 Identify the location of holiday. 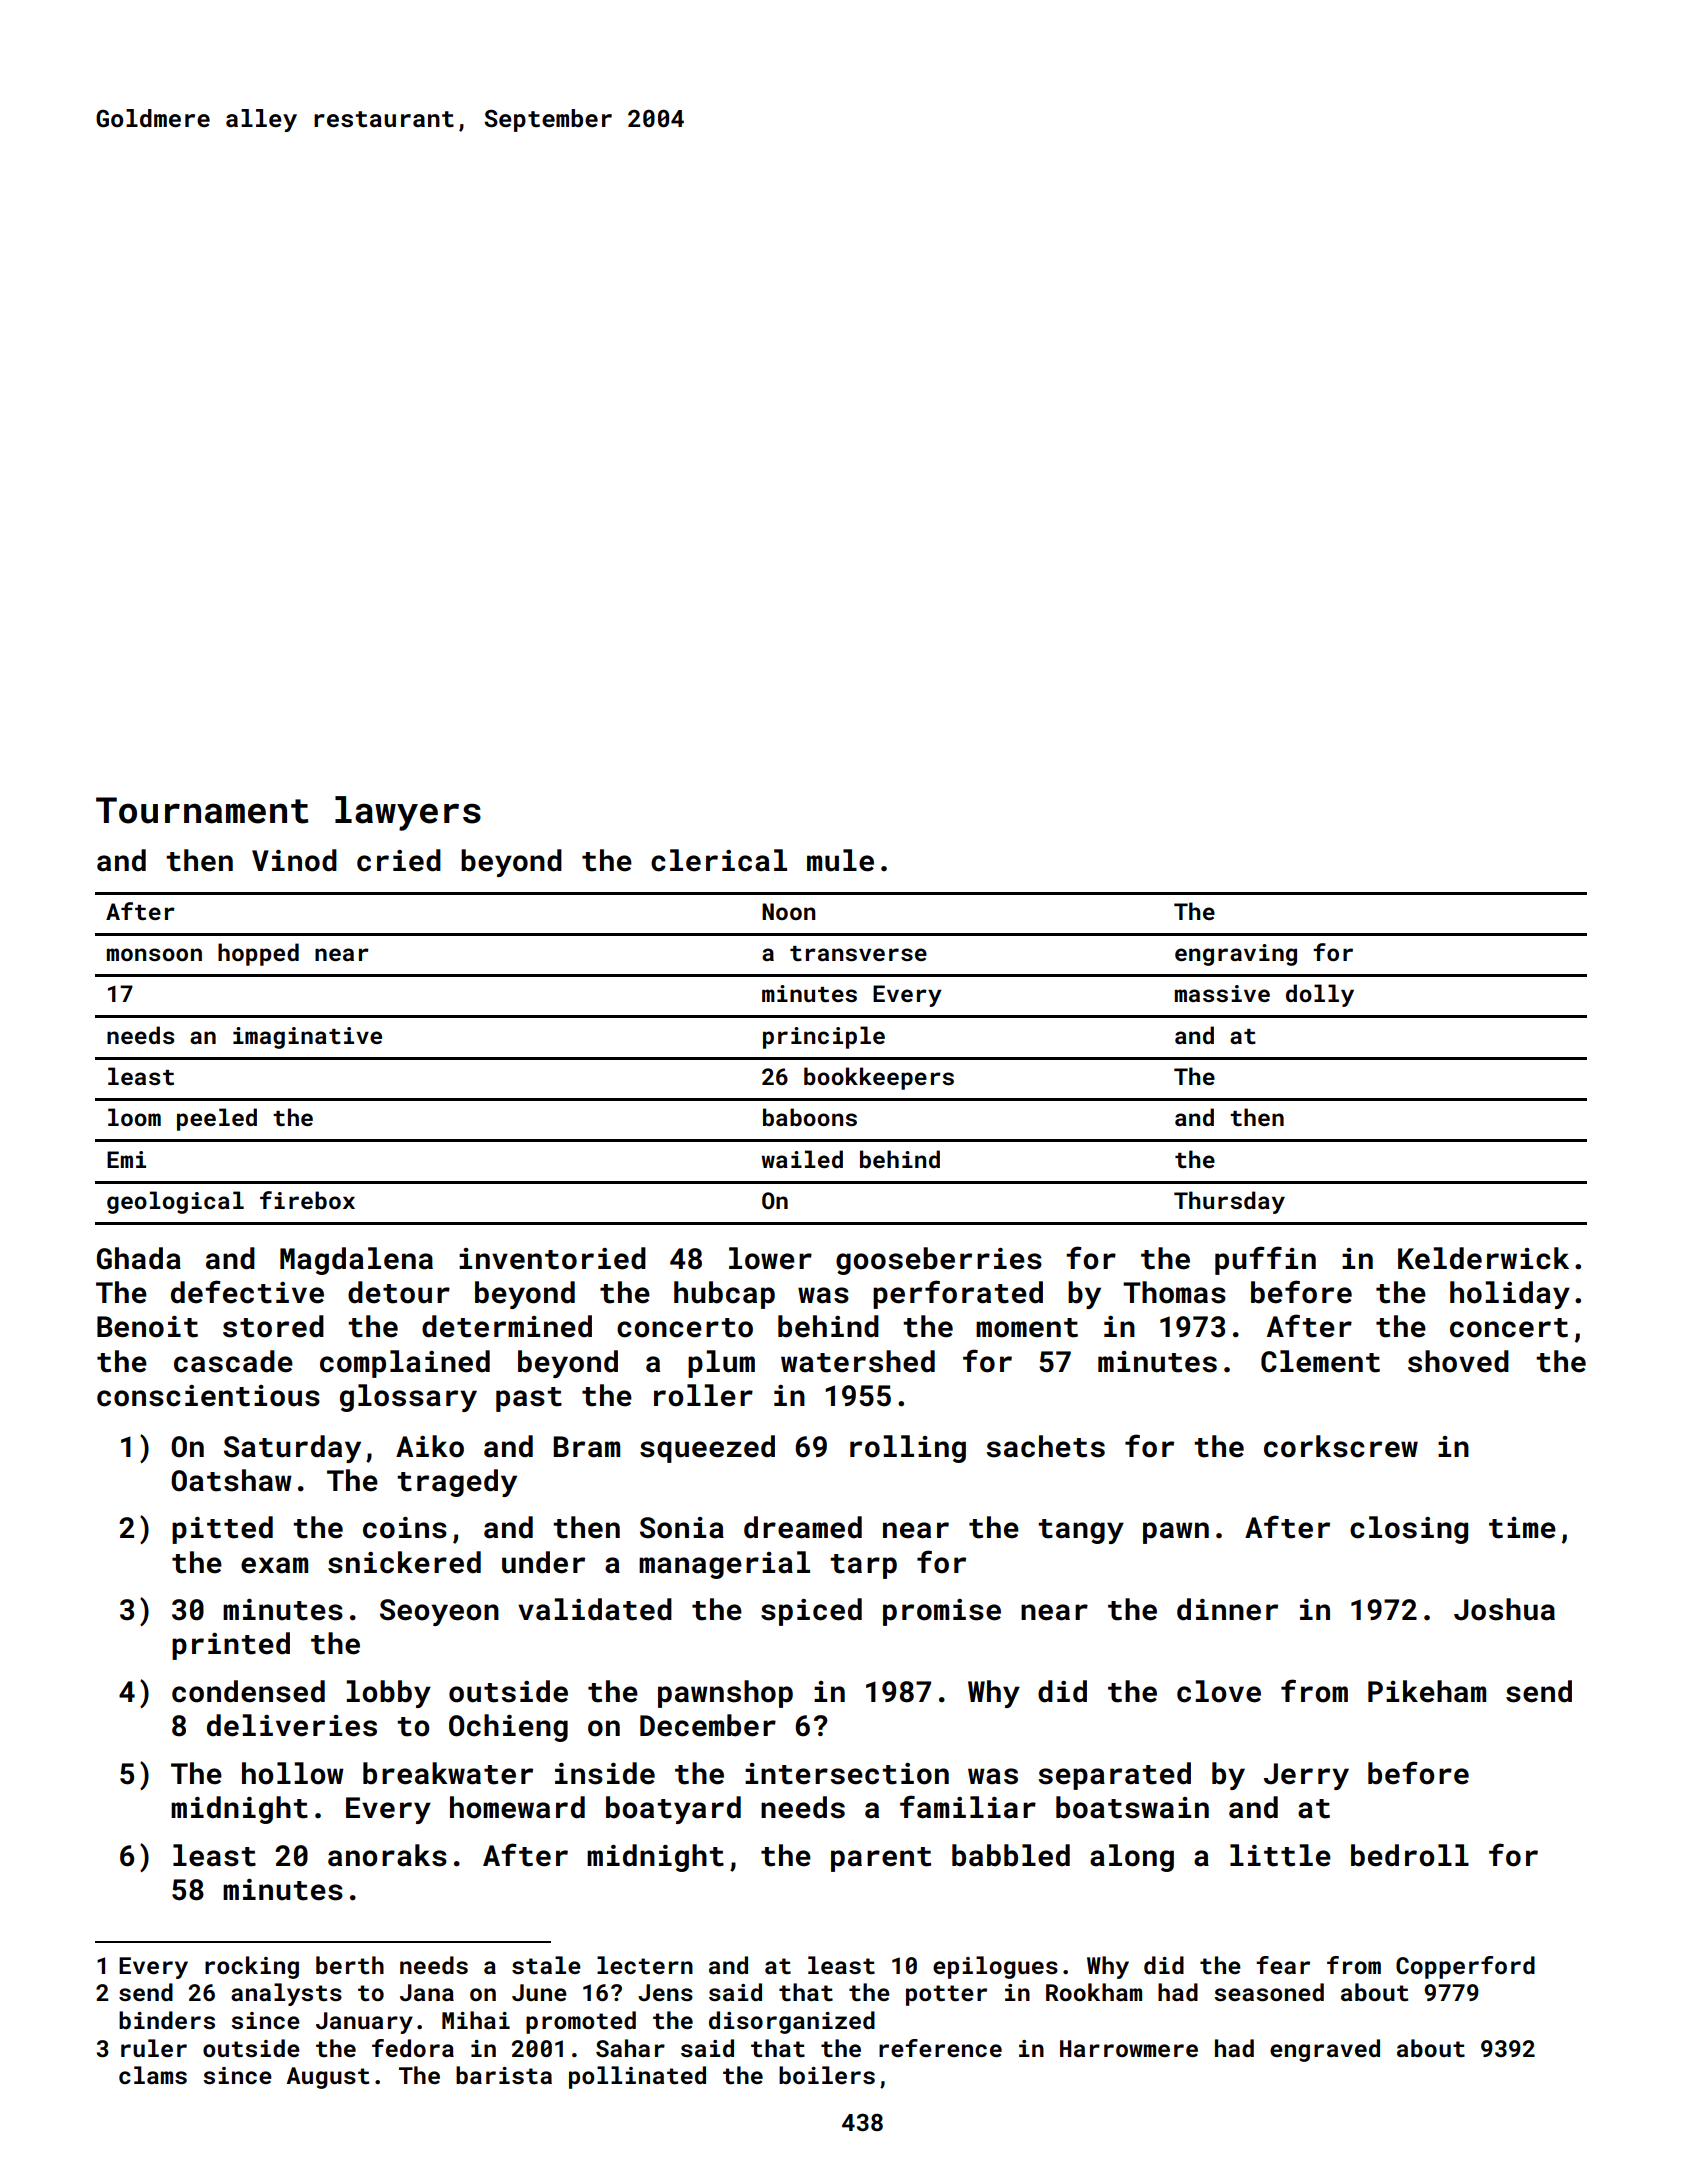
(1510, 1295).
